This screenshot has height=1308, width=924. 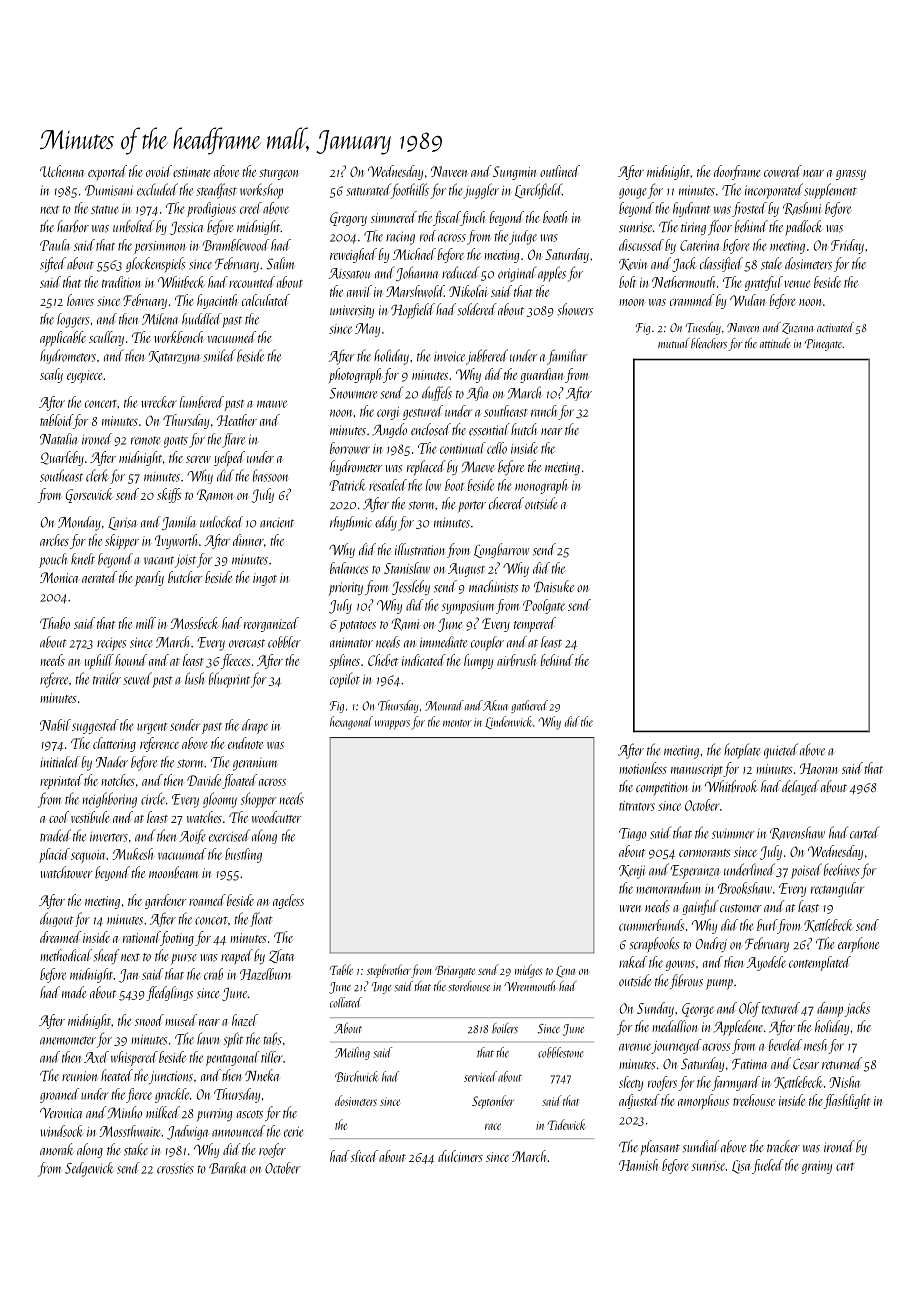 What do you see at coordinates (501, 550) in the screenshot?
I see `Longbarrow` at bounding box center [501, 550].
